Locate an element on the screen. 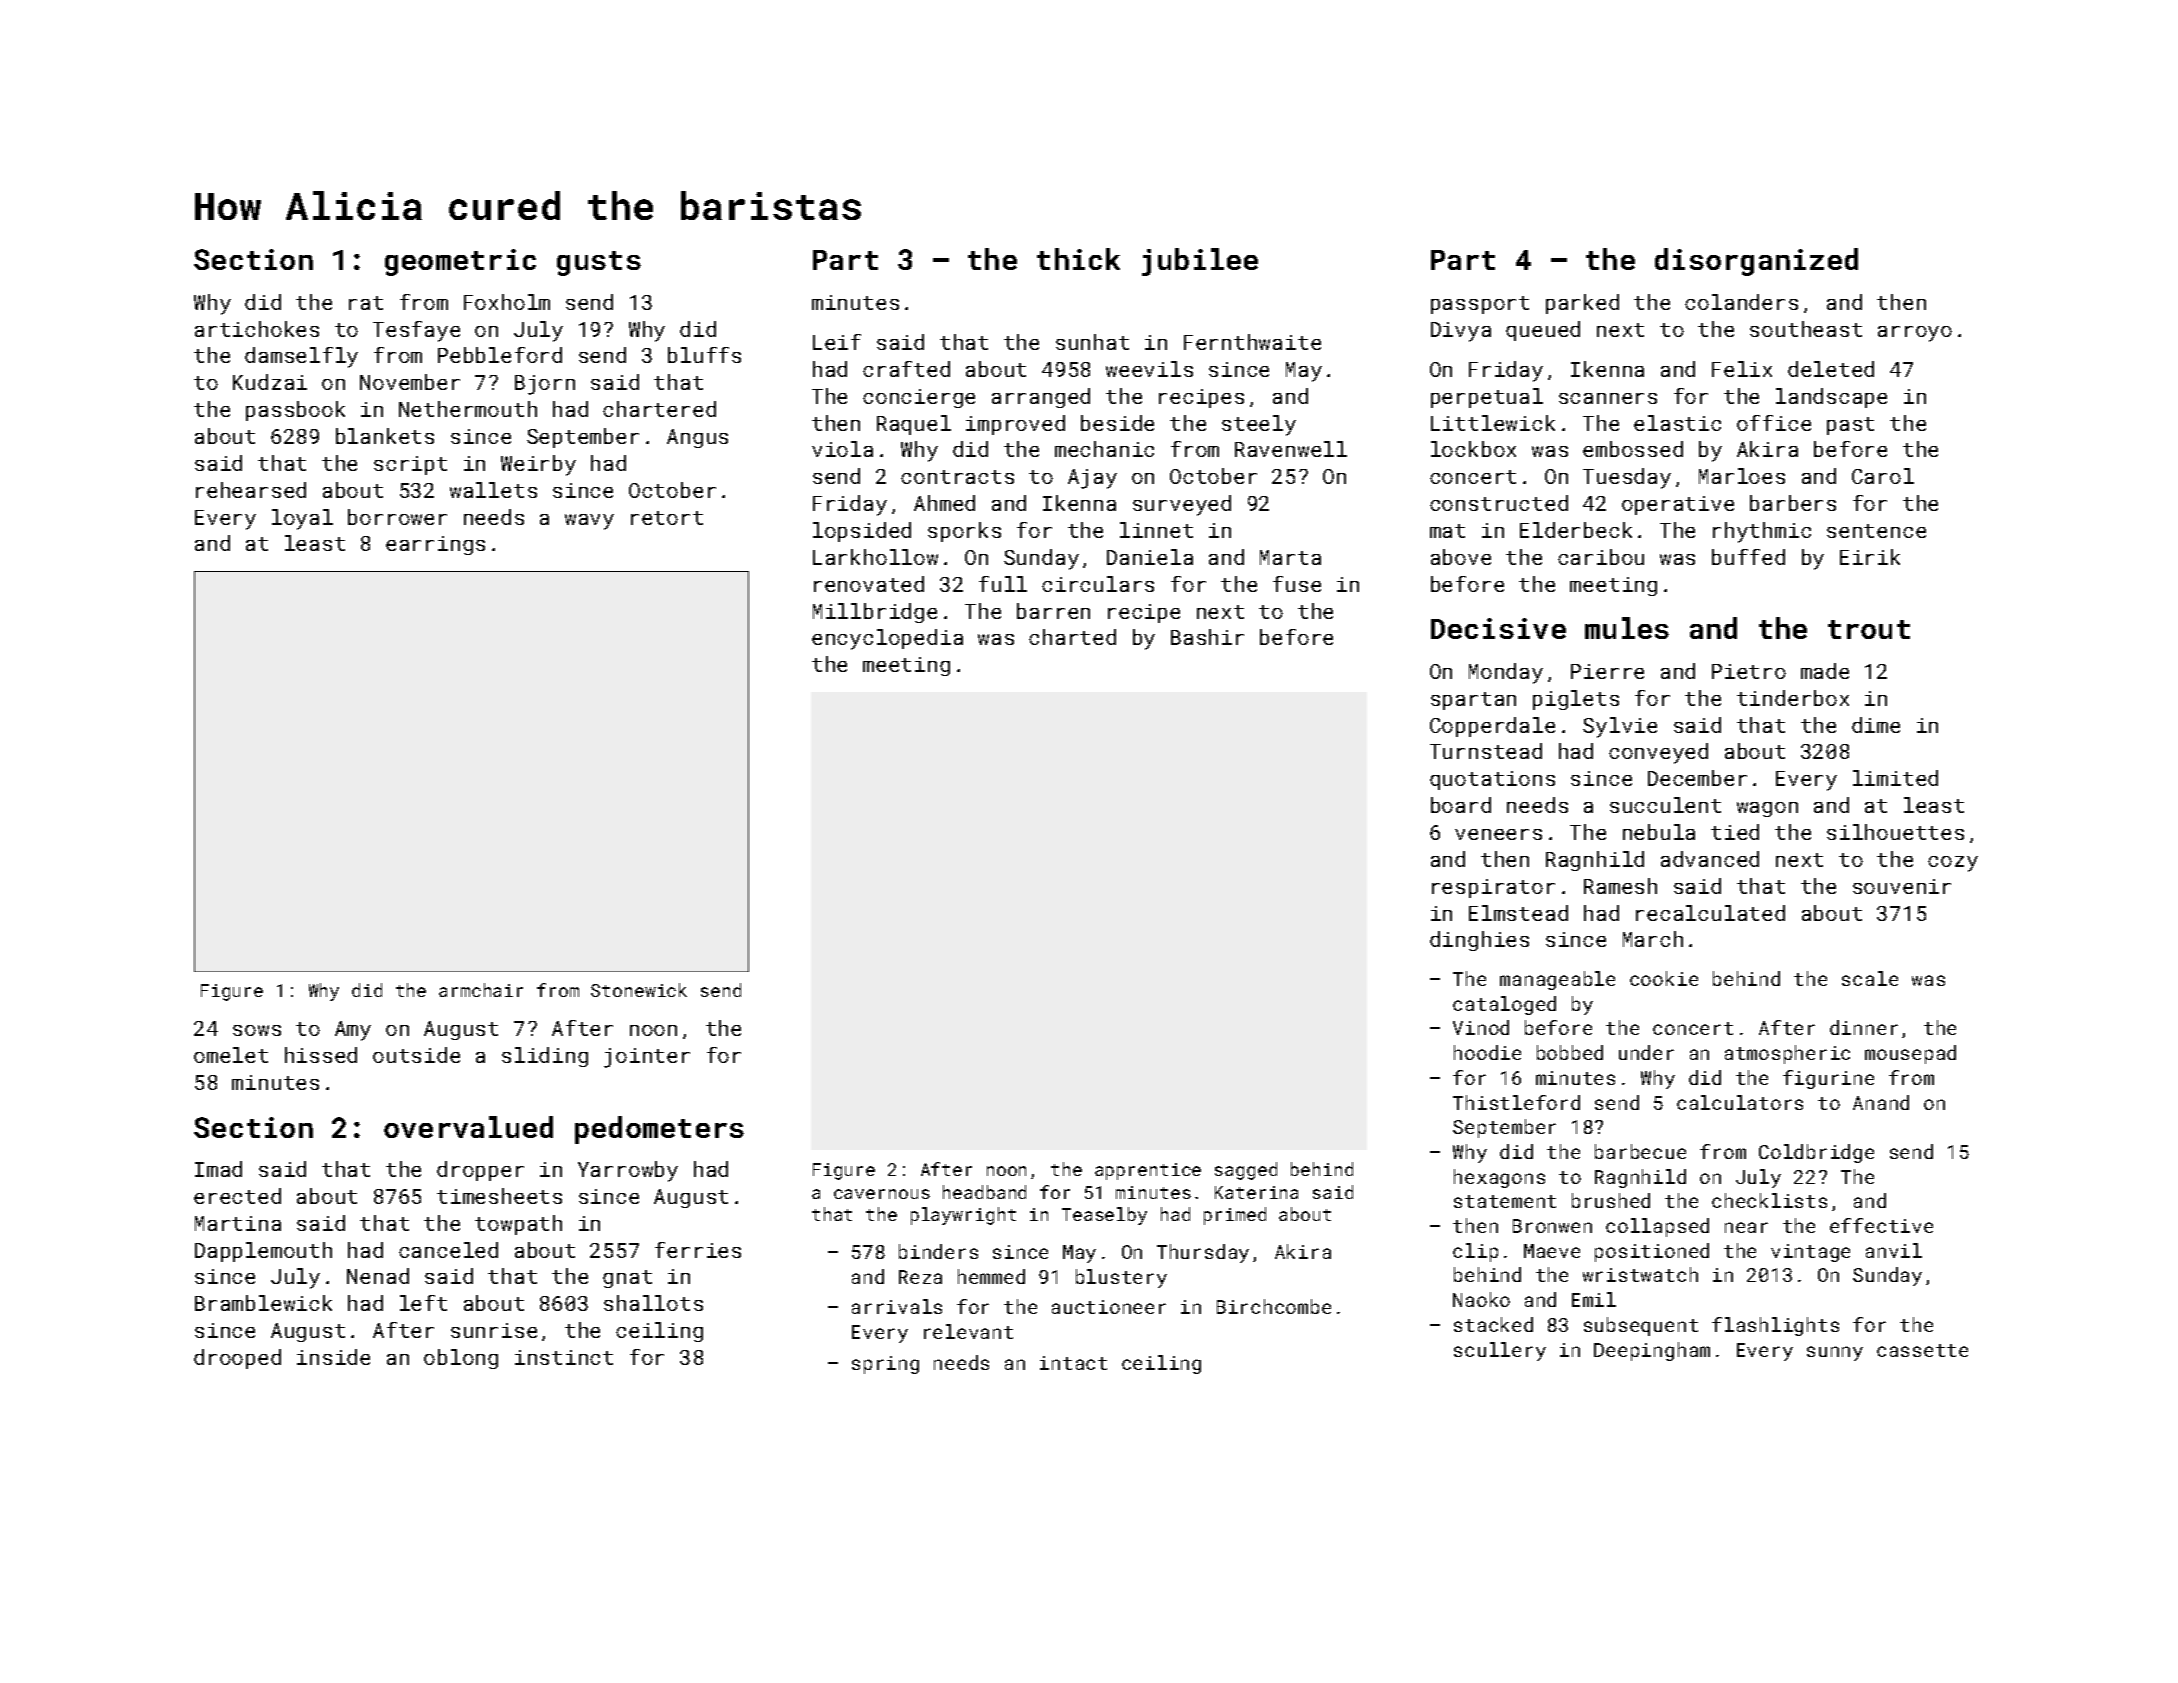 This screenshot has height=1683, width=2178. sunny is located at coordinates (1835, 1353).
